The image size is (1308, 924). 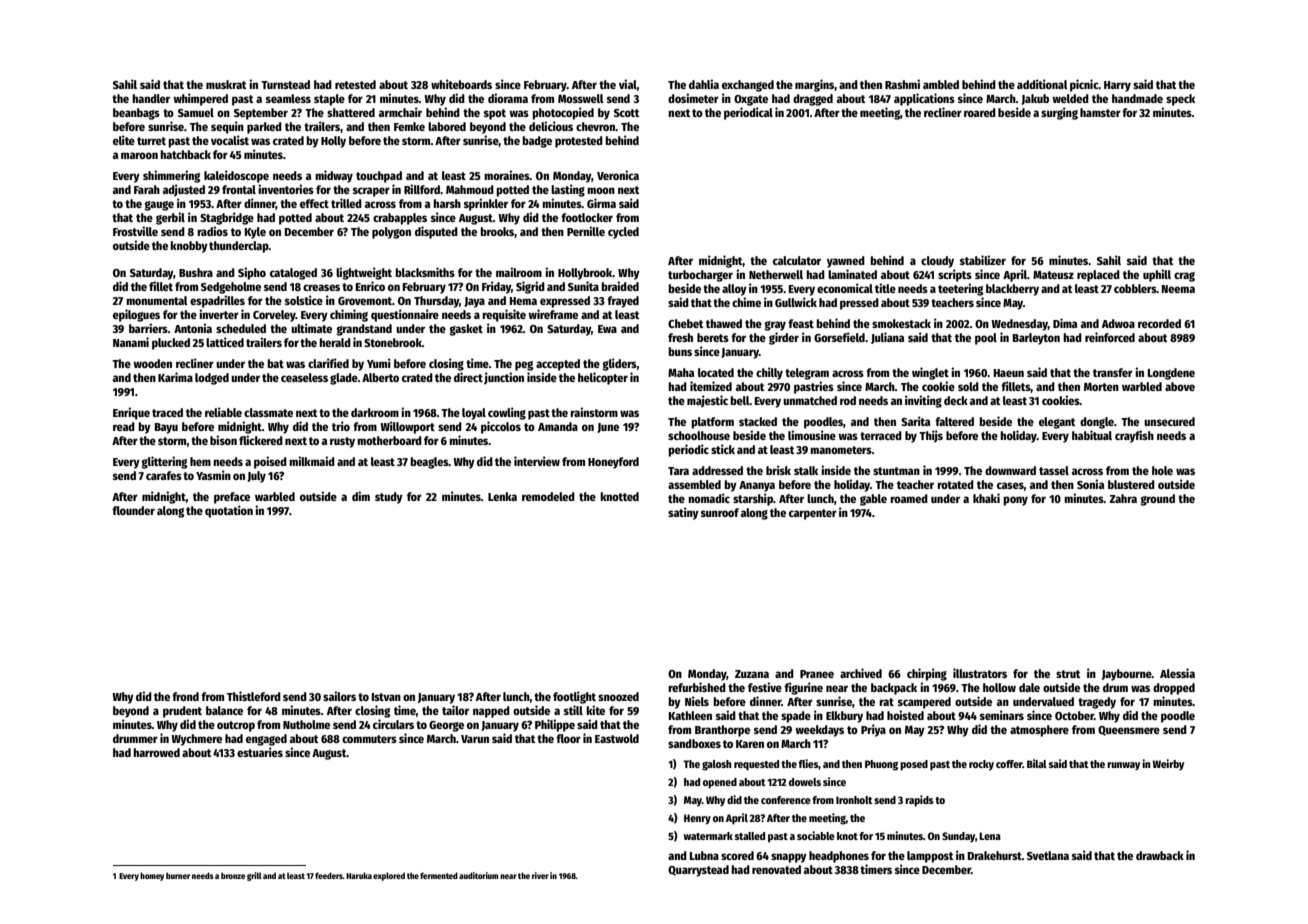 I want to click on estuaries, so click(x=260, y=752).
